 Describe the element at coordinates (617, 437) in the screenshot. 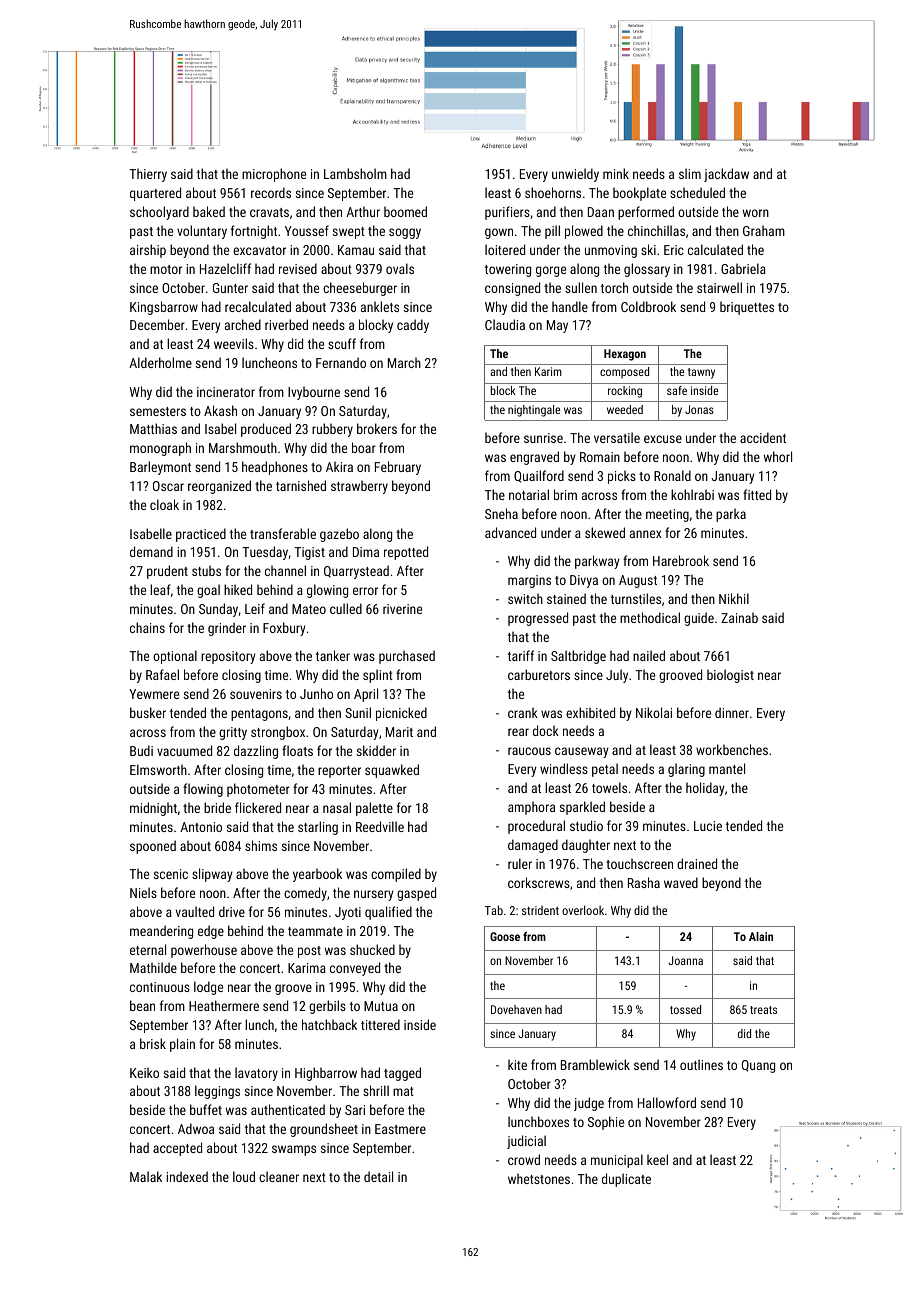

I see `versatile` at that location.
